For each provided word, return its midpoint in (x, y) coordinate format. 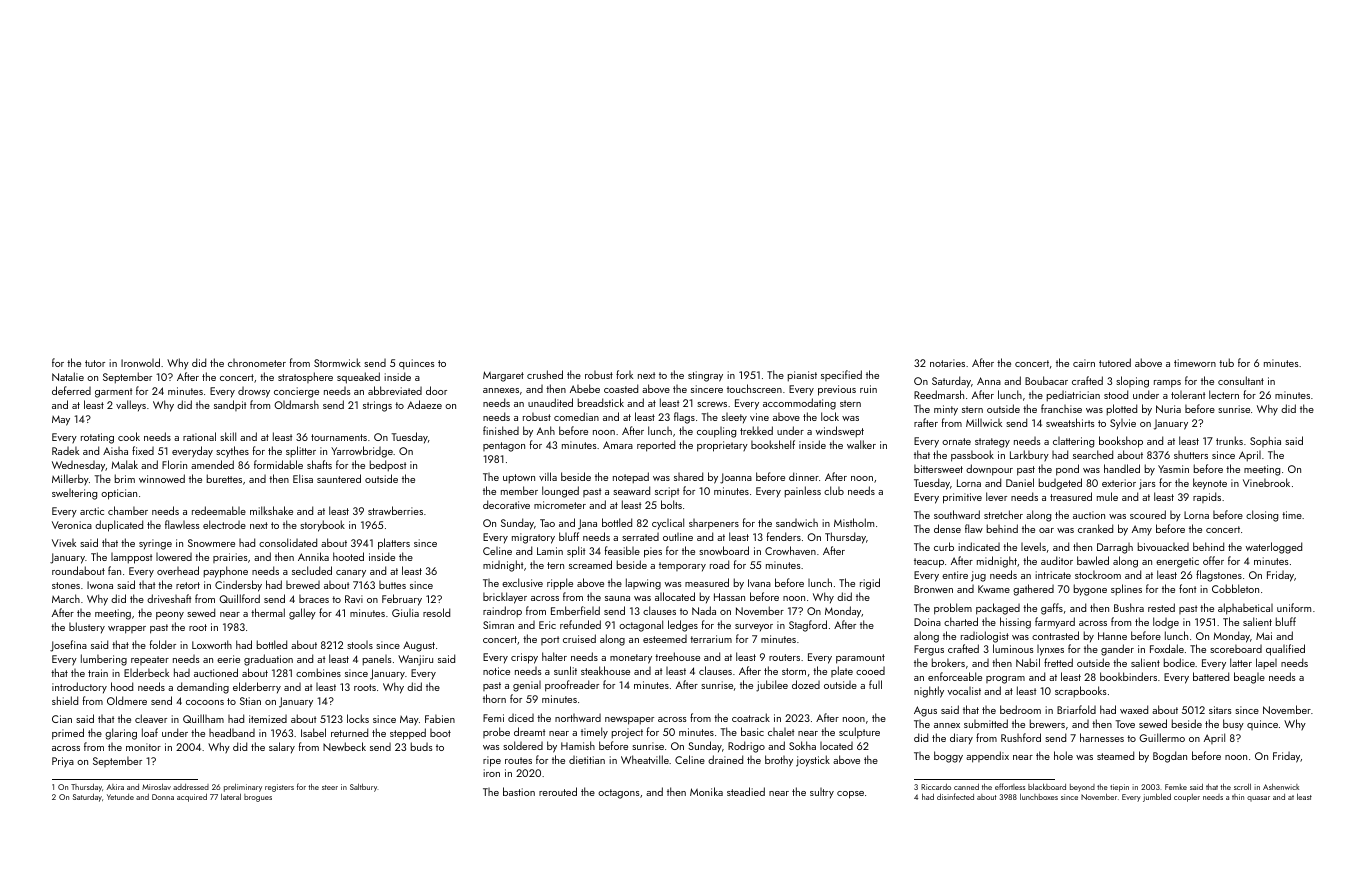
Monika (706, 791)
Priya (63, 762)
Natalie (68, 376)
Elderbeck (146, 672)
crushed (545, 374)
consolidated (288, 542)
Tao (547, 523)
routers (784, 657)
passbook (972, 456)
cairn (1084, 363)
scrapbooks (1081, 692)
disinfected (955, 796)
